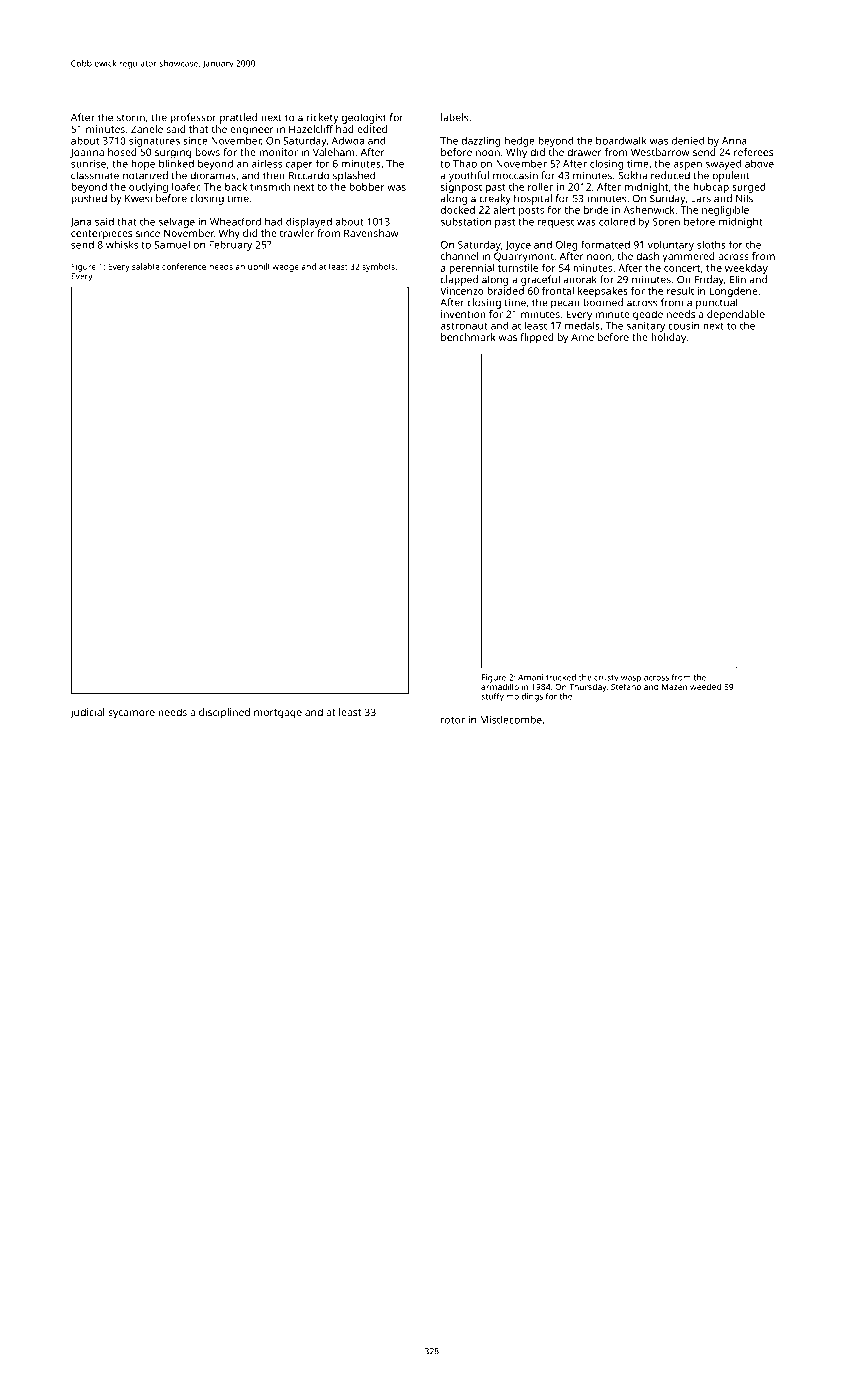 The width and height of the image is (849, 1400). What do you see at coordinates (468, 337) in the image?
I see `benchmark` at bounding box center [468, 337].
